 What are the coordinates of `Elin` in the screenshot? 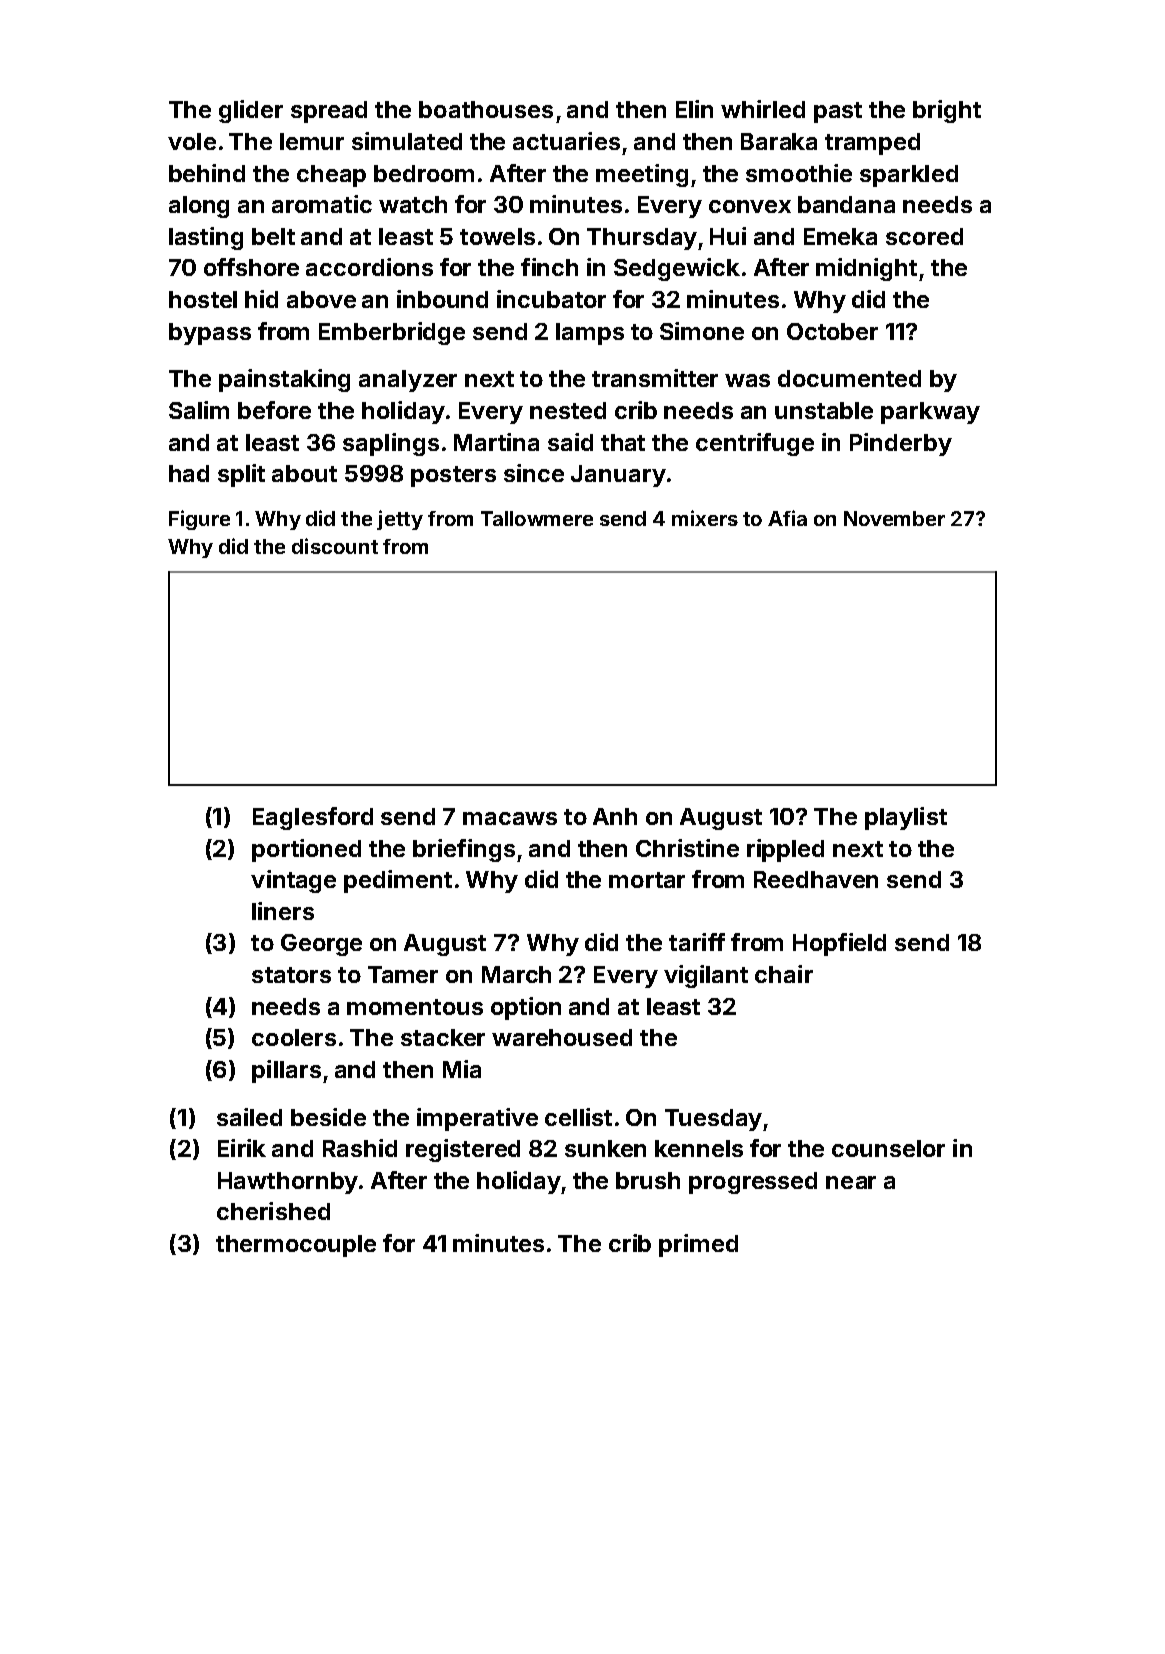 It's located at (694, 109).
